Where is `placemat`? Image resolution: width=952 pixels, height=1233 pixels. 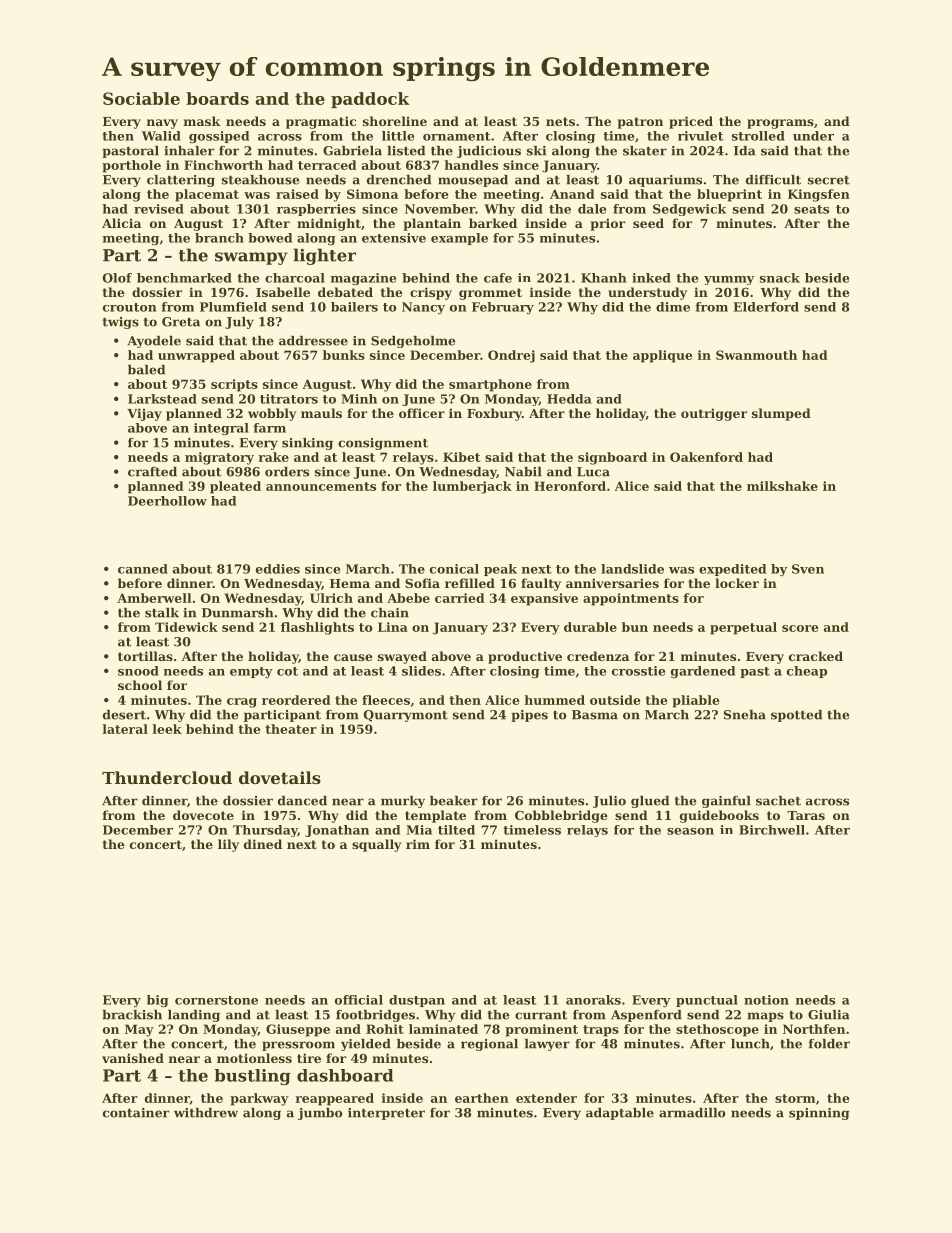 placemat is located at coordinates (207, 195).
